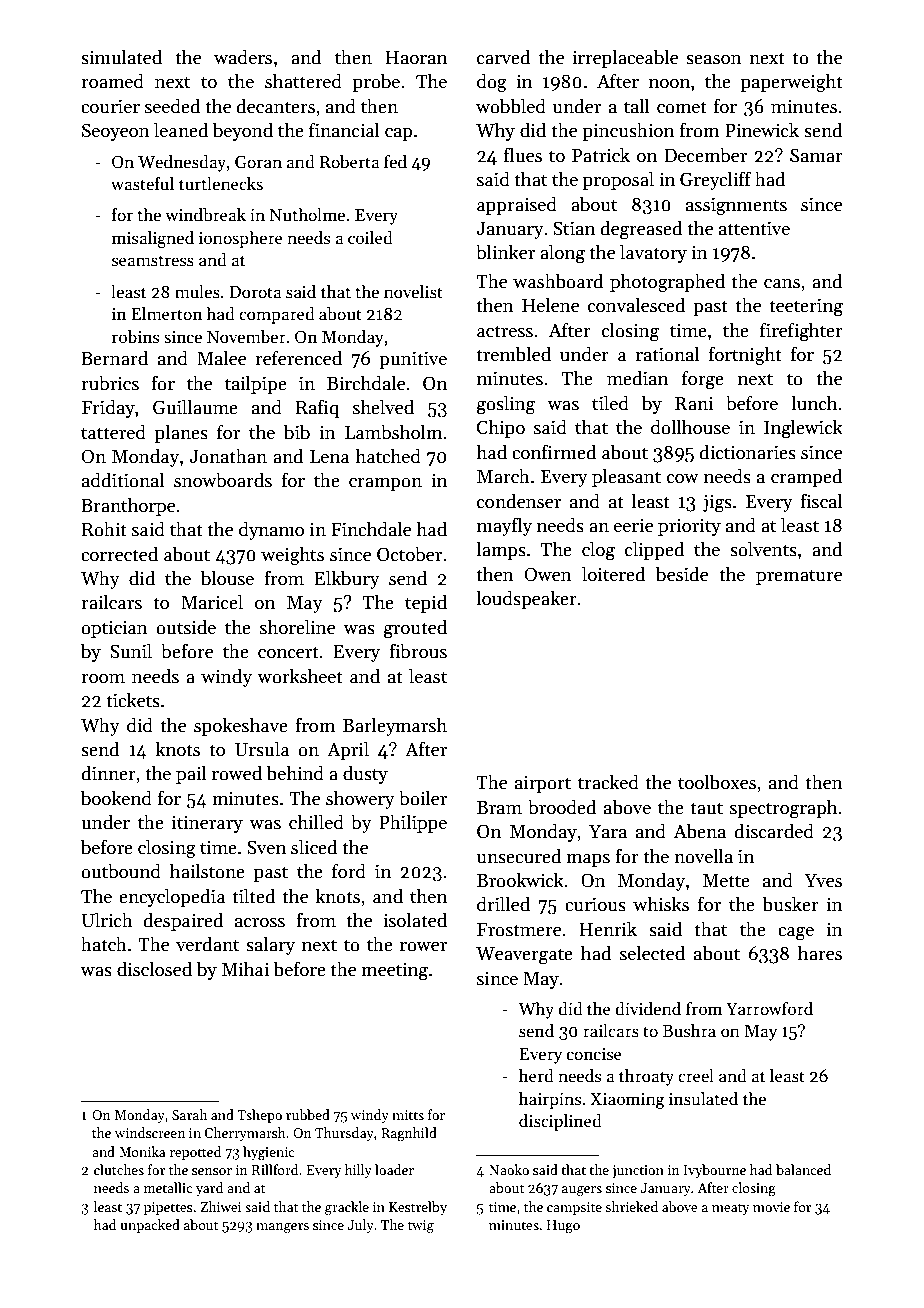 The image size is (924, 1308). I want to click on Zhiwei, so click(221, 1206).
